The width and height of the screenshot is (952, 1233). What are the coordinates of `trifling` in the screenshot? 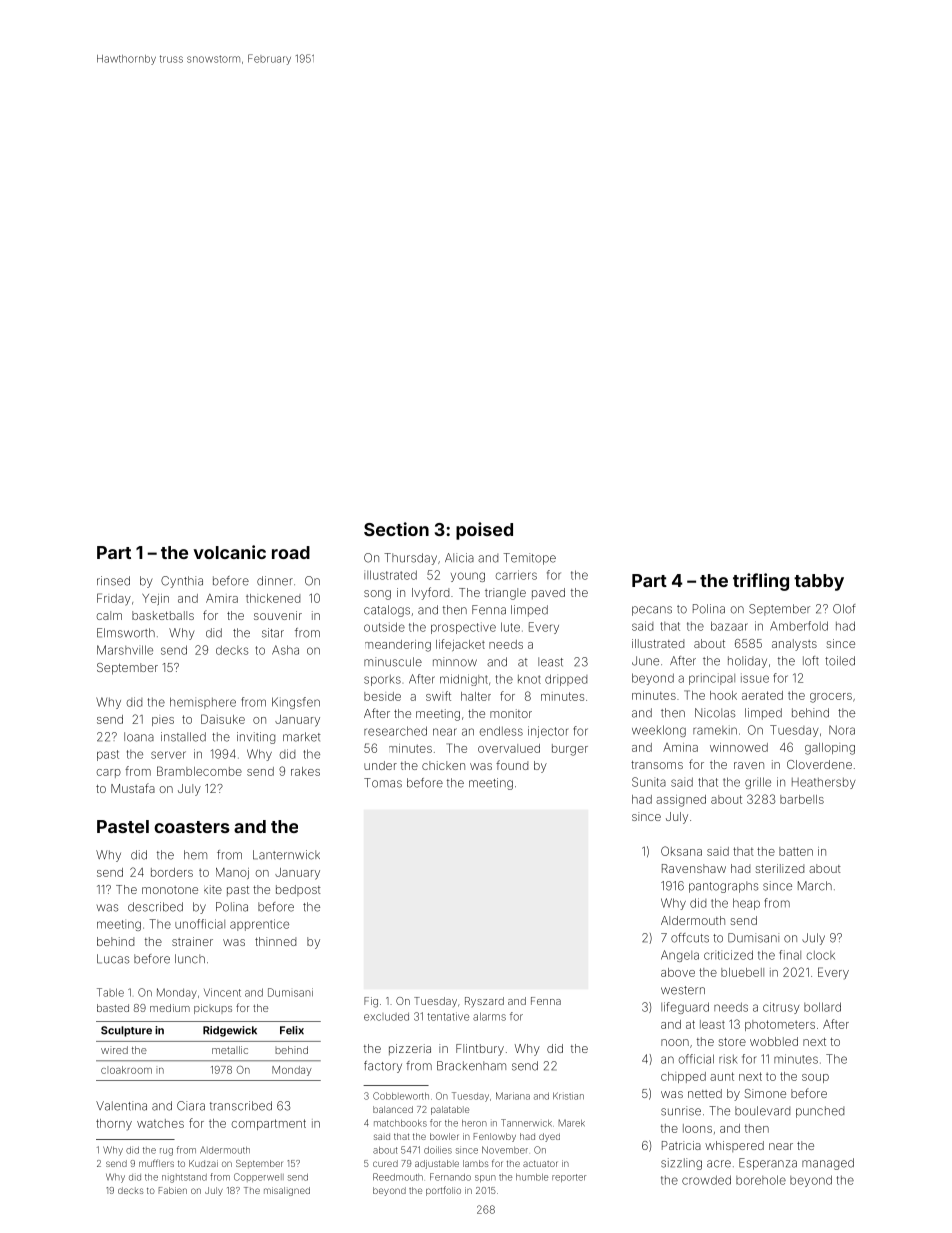 It's located at (761, 582).
